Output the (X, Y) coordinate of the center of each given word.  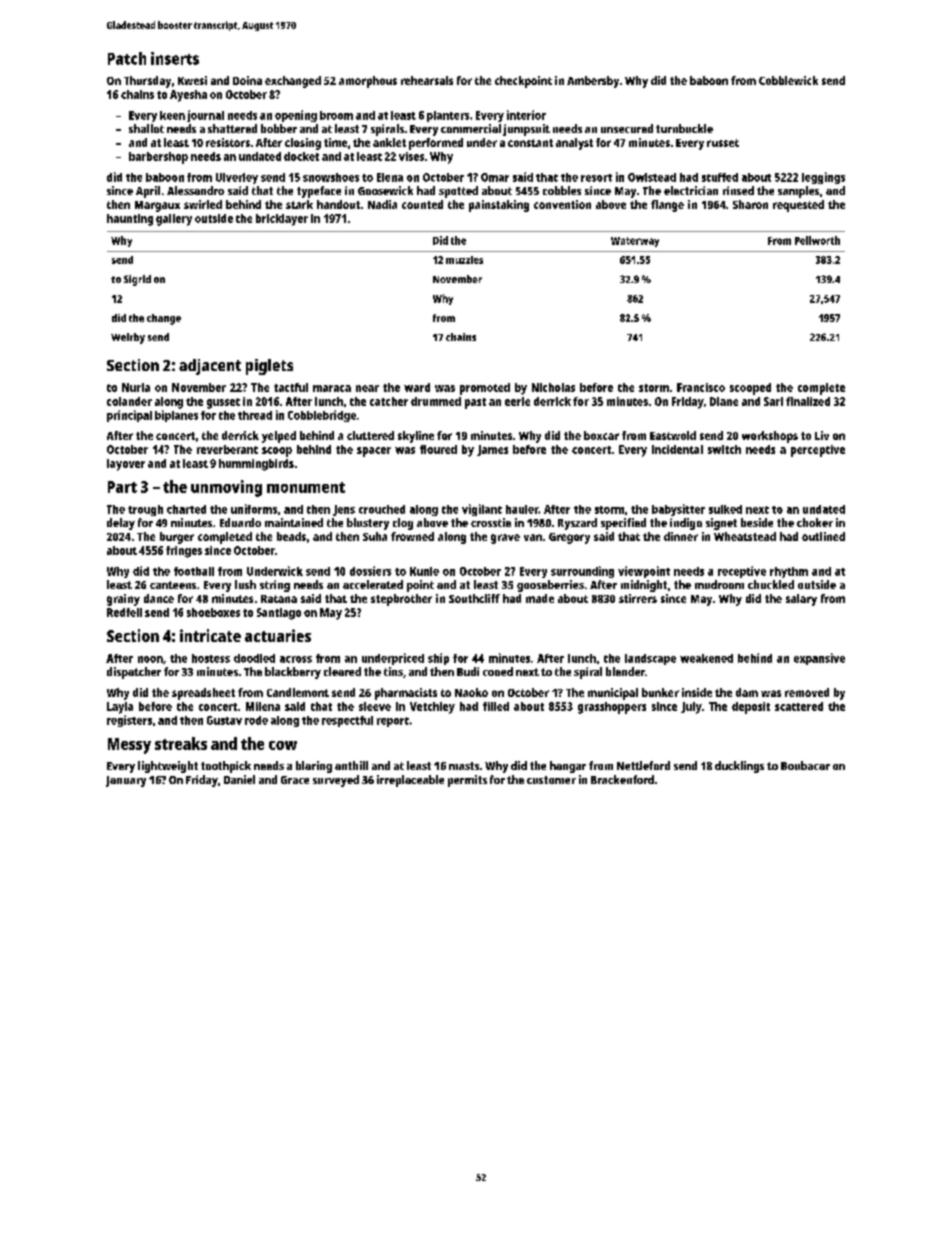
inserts (175, 58)
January (126, 781)
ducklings (739, 767)
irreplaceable (410, 781)
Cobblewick (788, 80)
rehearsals (427, 80)
